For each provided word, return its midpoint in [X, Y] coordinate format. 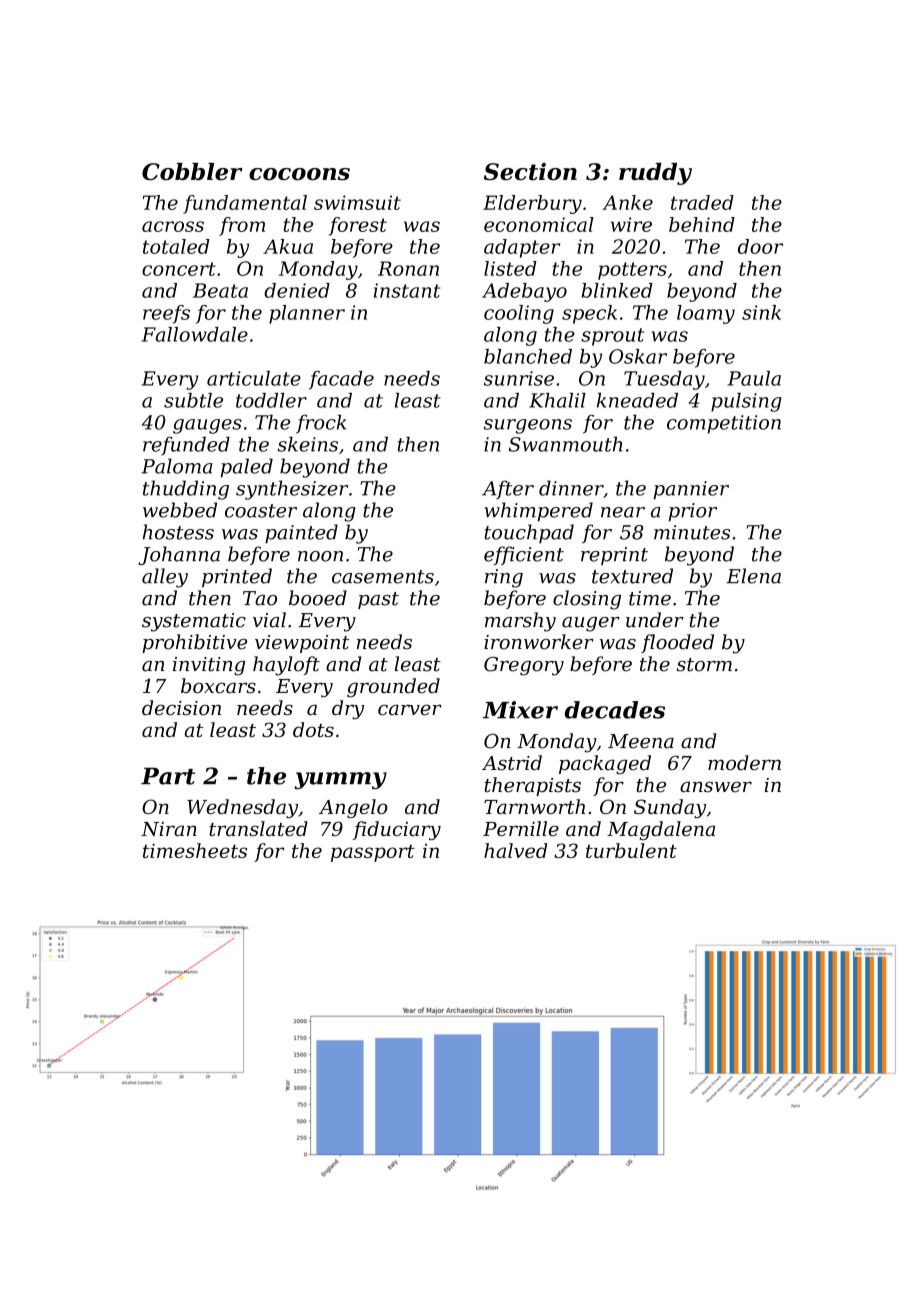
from [242, 226]
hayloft [286, 666]
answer [716, 787]
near [623, 512]
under [655, 620]
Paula [754, 378]
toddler [271, 400]
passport [373, 853]
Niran [169, 829]
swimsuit [357, 202]
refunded [186, 446]
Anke [627, 202]
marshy [520, 622]
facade [341, 380]
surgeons [528, 426]
